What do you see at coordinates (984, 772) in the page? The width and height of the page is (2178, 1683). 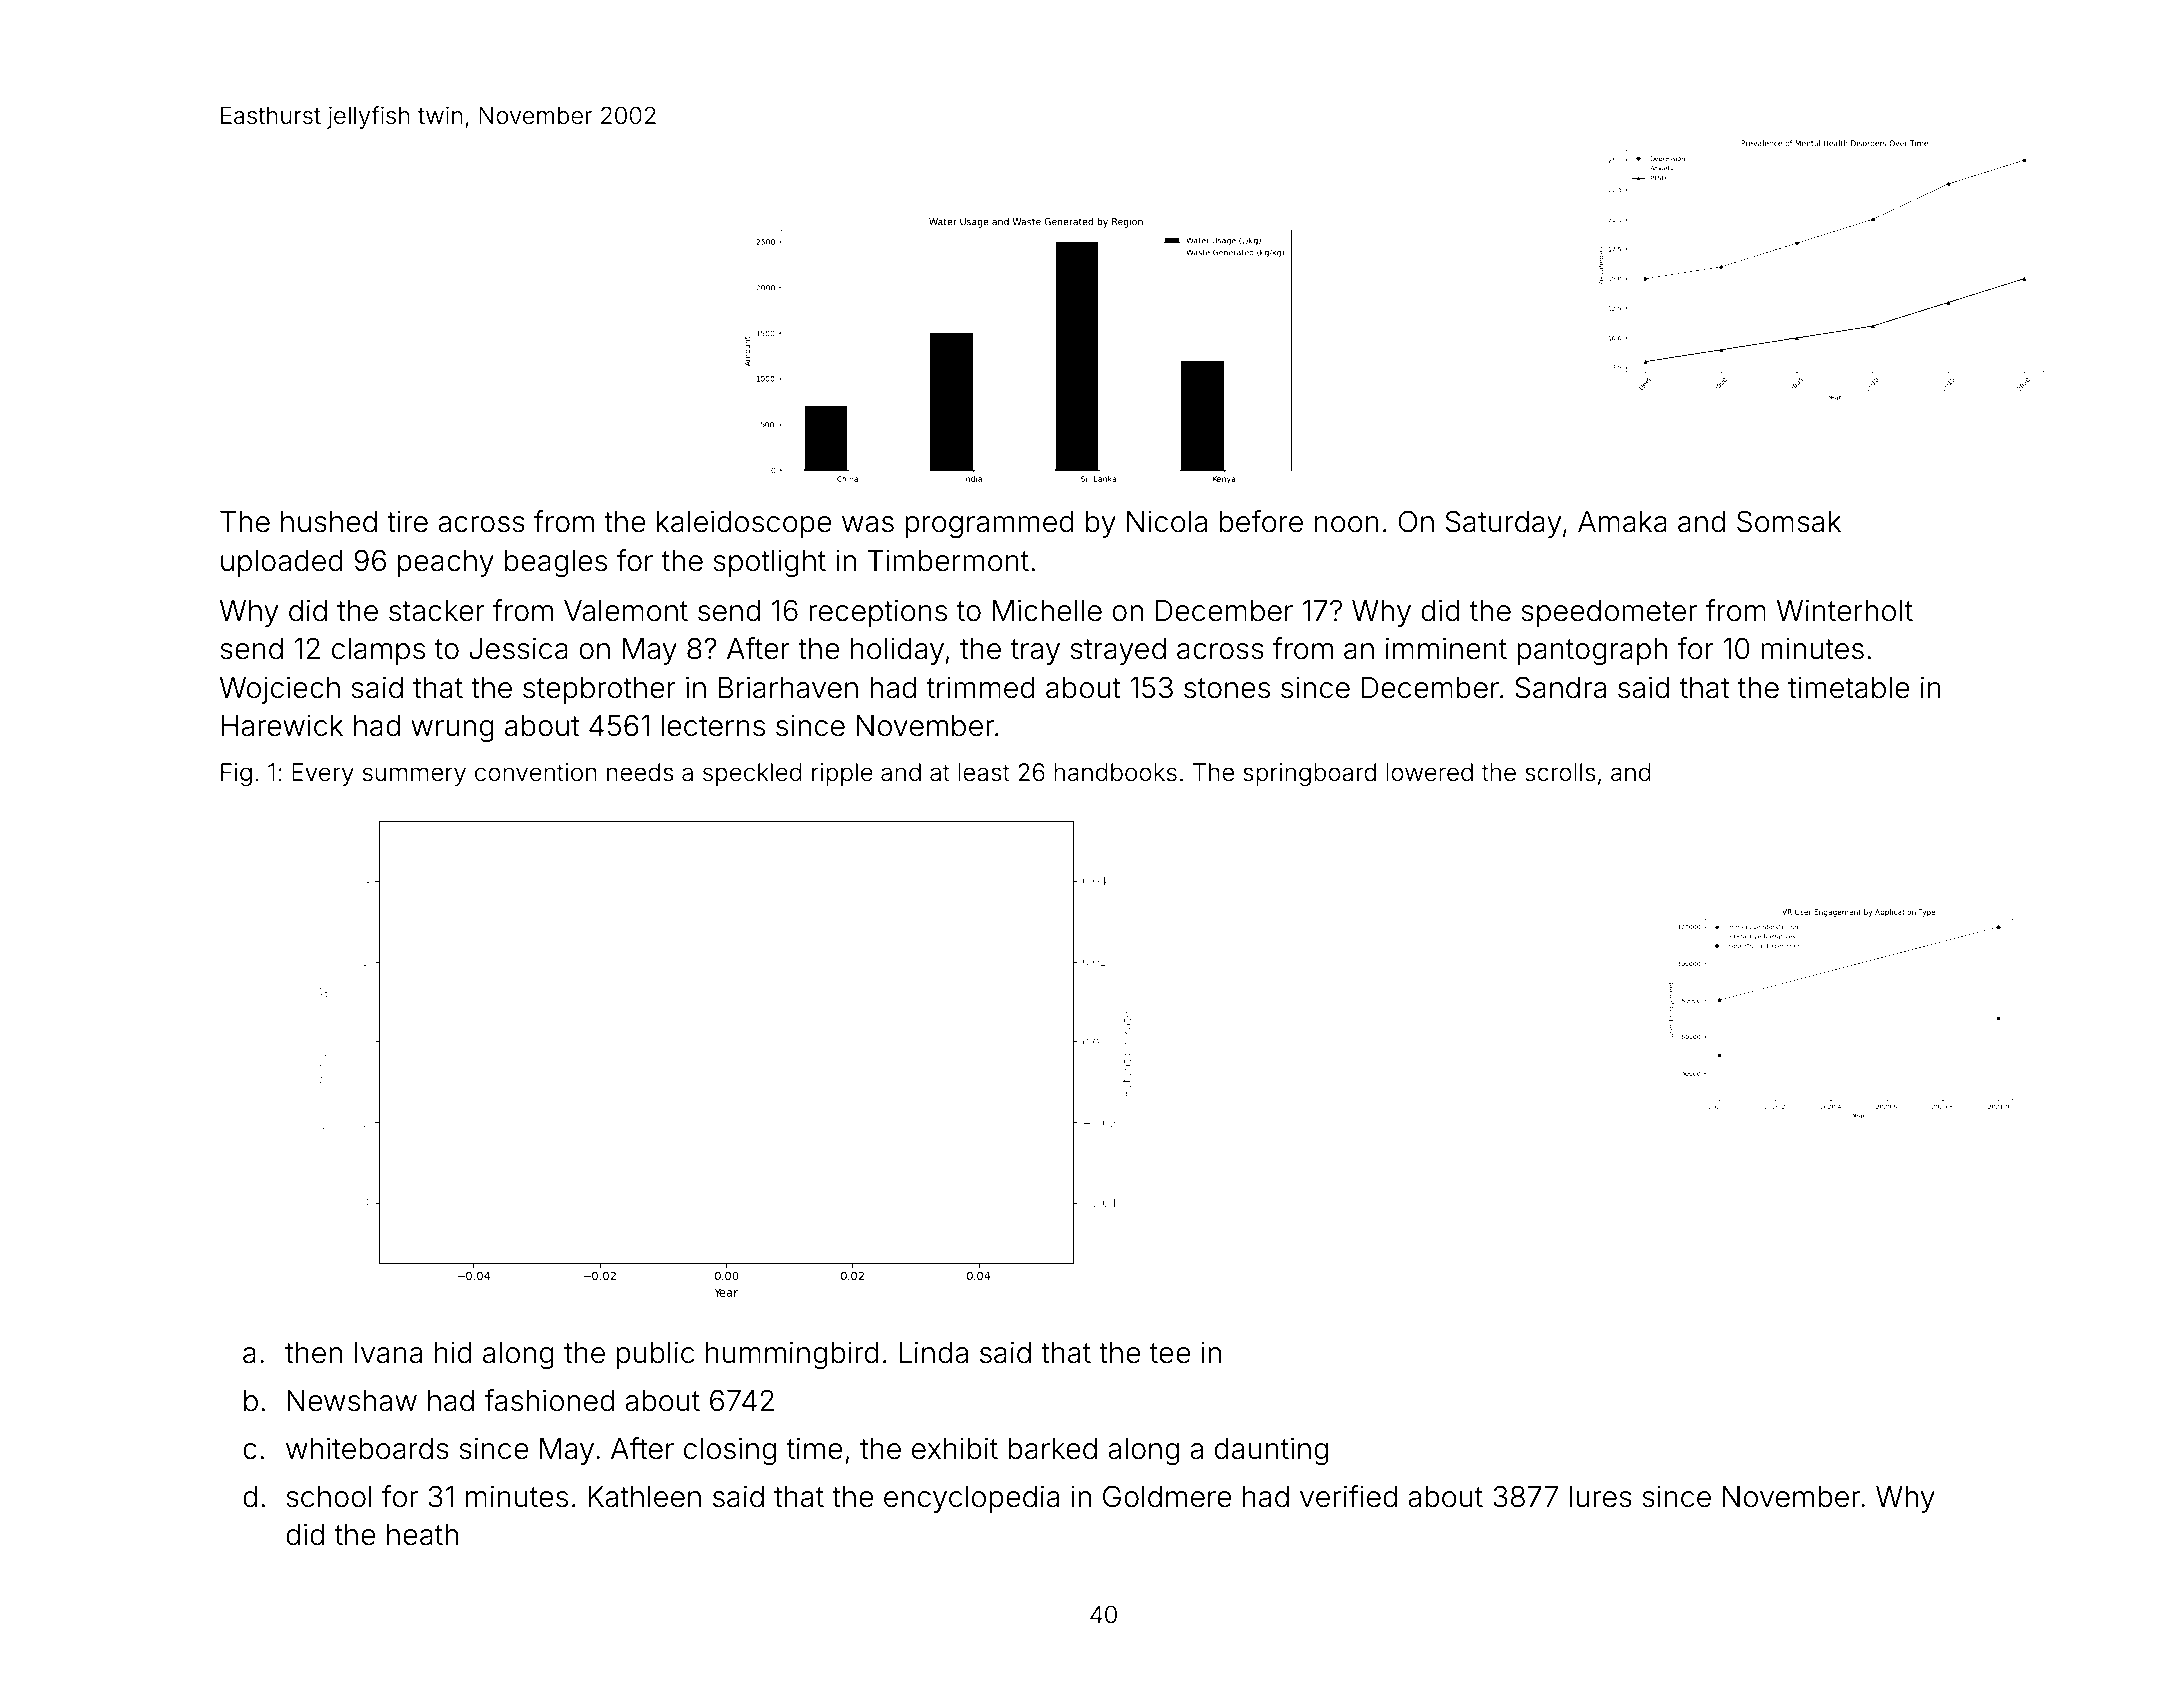 I see `least` at bounding box center [984, 772].
